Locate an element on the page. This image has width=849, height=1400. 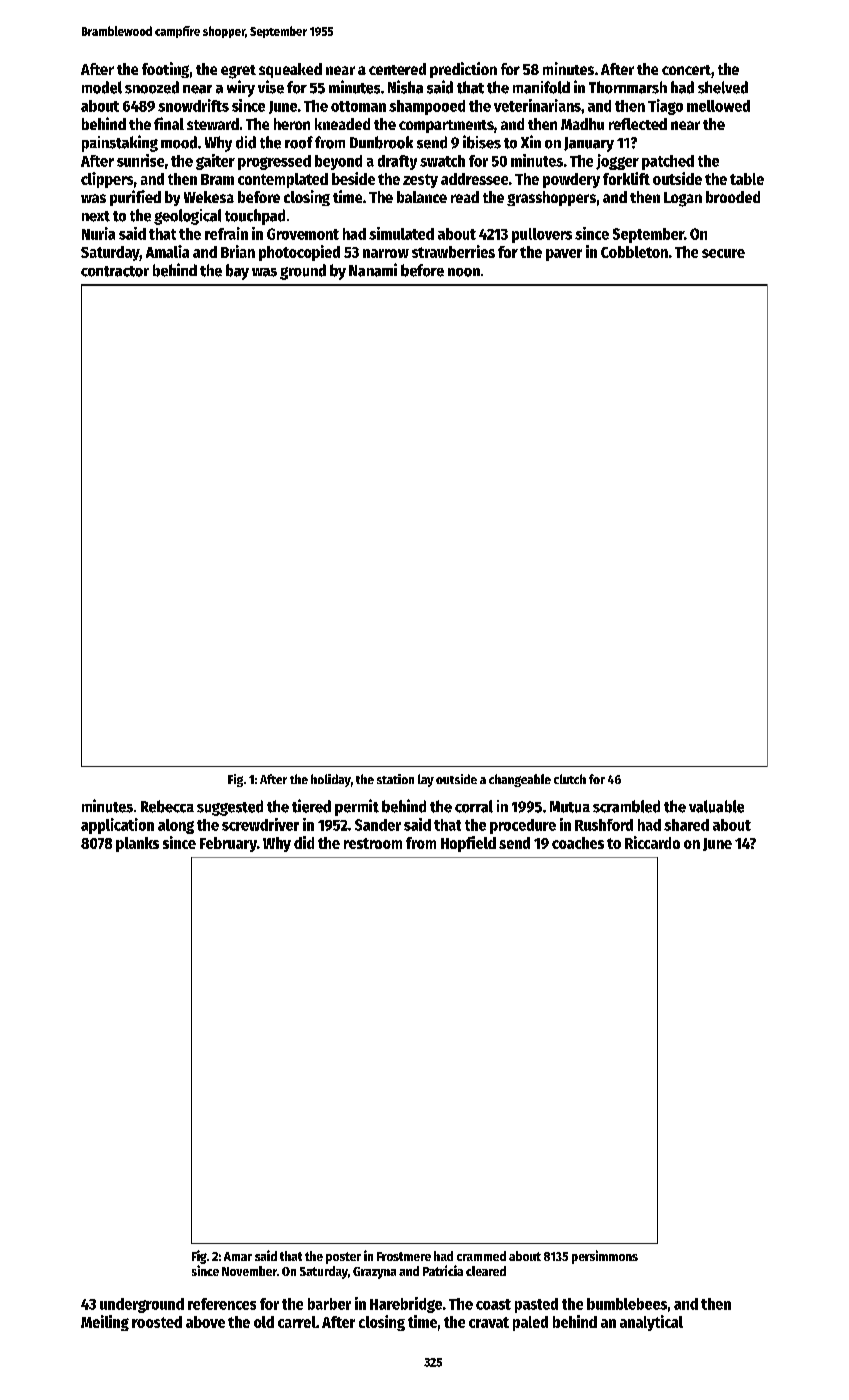
concert is located at coordinates (686, 70).
